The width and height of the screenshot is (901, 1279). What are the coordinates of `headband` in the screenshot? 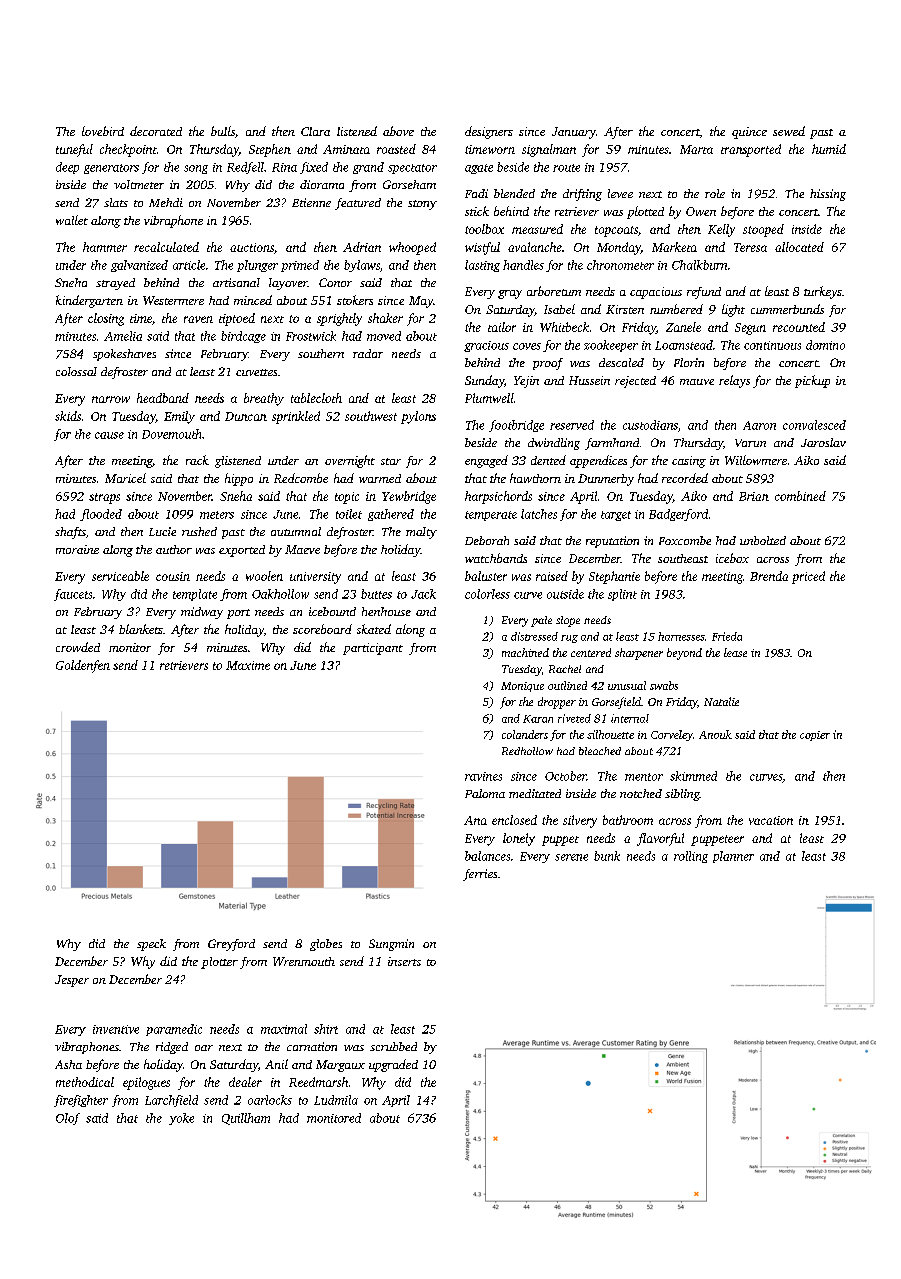 It's located at (163, 398).
